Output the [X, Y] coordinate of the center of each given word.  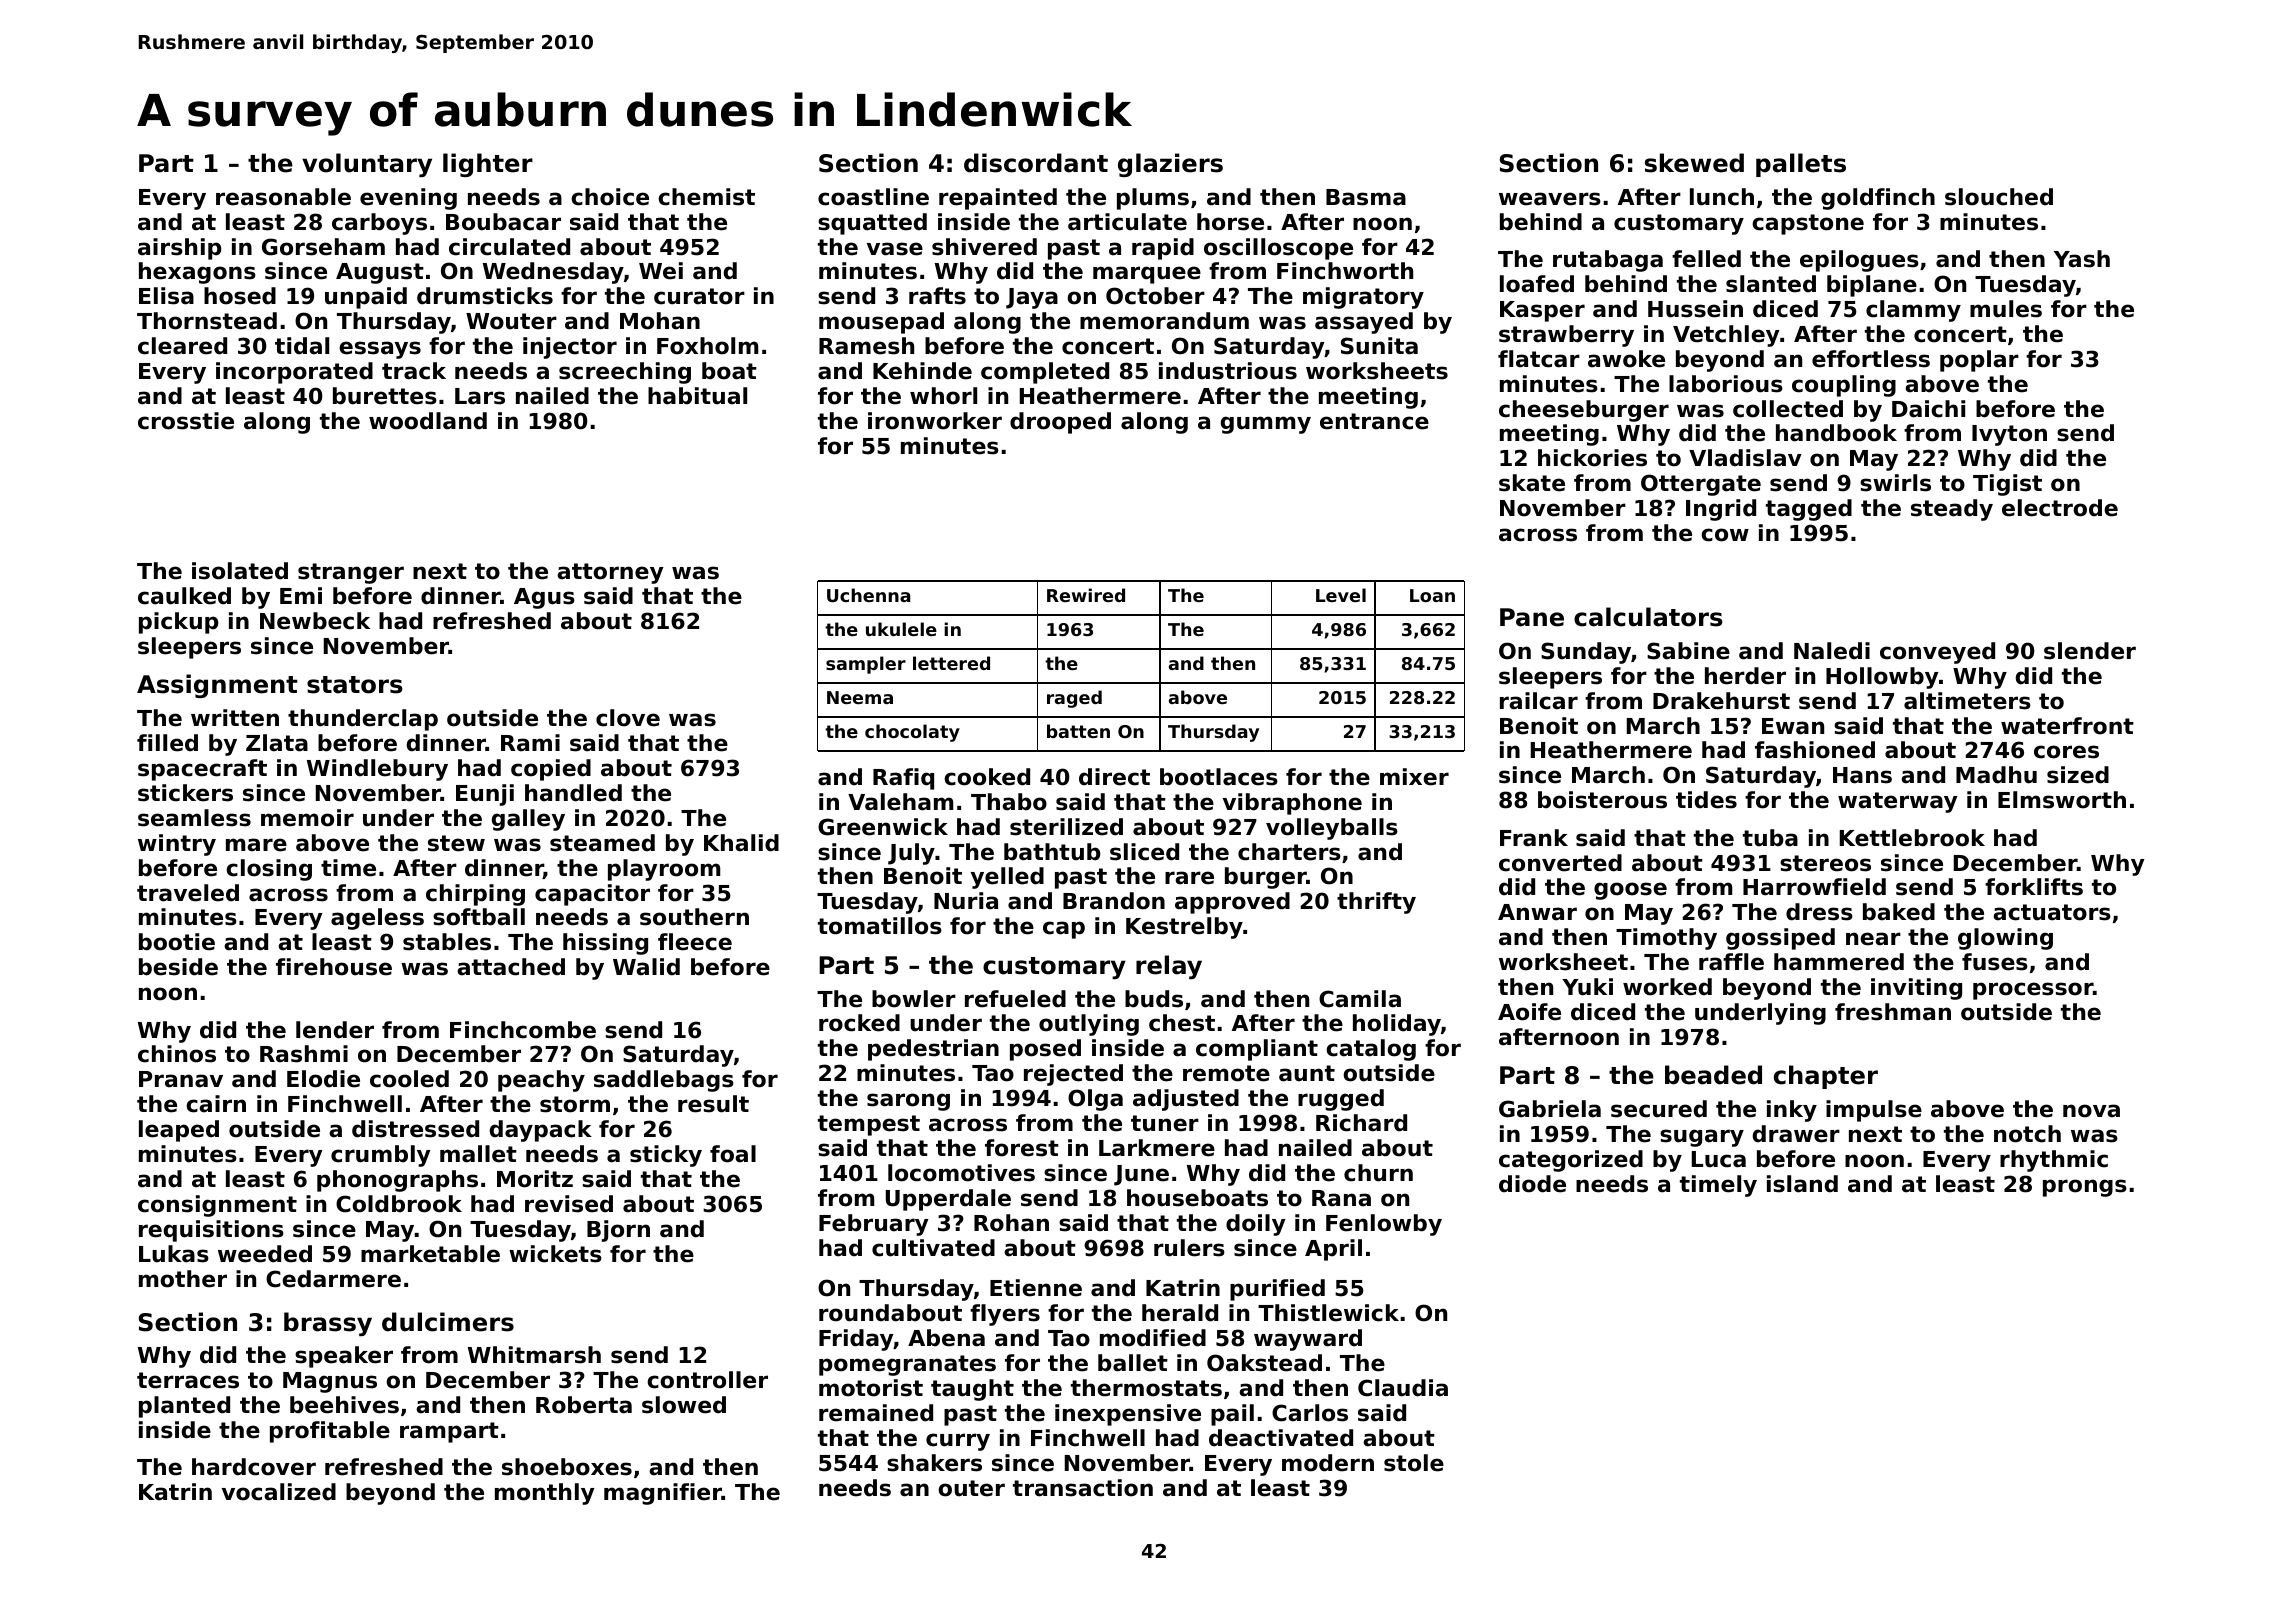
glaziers [1170, 165]
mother [183, 1279]
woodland [428, 421]
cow [1725, 535]
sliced [1144, 852]
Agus [544, 598]
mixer [1414, 777]
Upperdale [948, 1200]
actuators [2052, 912]
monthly [545, 1494]
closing [269, 870]
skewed [1694, 163]
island [1802, 1184]
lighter [488, 165]
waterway [1898, 802]
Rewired [1086, 595]
